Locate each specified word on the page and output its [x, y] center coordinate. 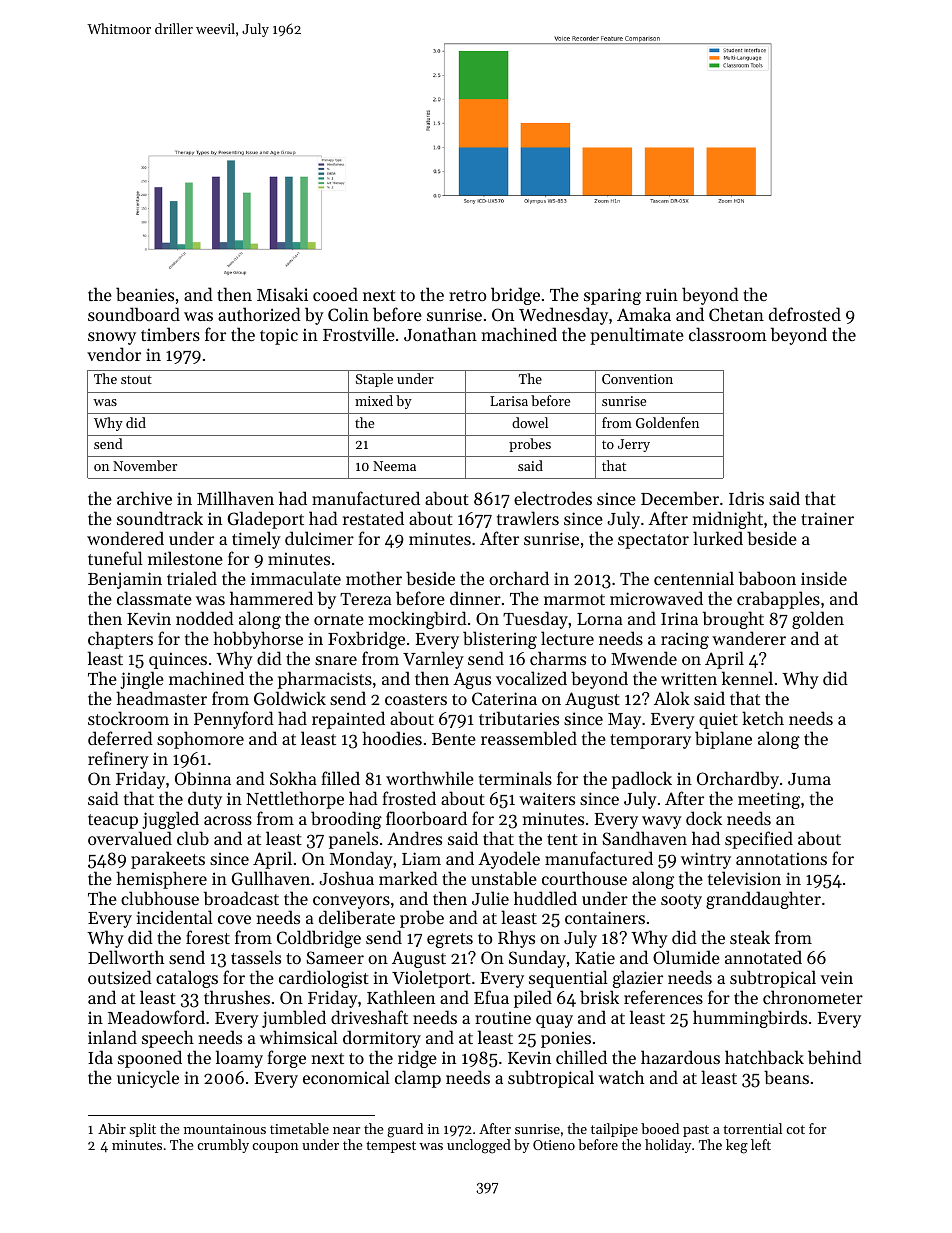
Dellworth [126, 957]
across [228, 820]
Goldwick [290, 698]
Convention [637, 379]
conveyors [351, 902]
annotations [781, 858]
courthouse [584, 878]
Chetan [736, 314]
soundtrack [160, 518]
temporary [650, 741]
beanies [145, 294]
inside [824, 578]
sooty [681, 901]
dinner [475, 598]
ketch [763, 718]
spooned [150, 1059]
